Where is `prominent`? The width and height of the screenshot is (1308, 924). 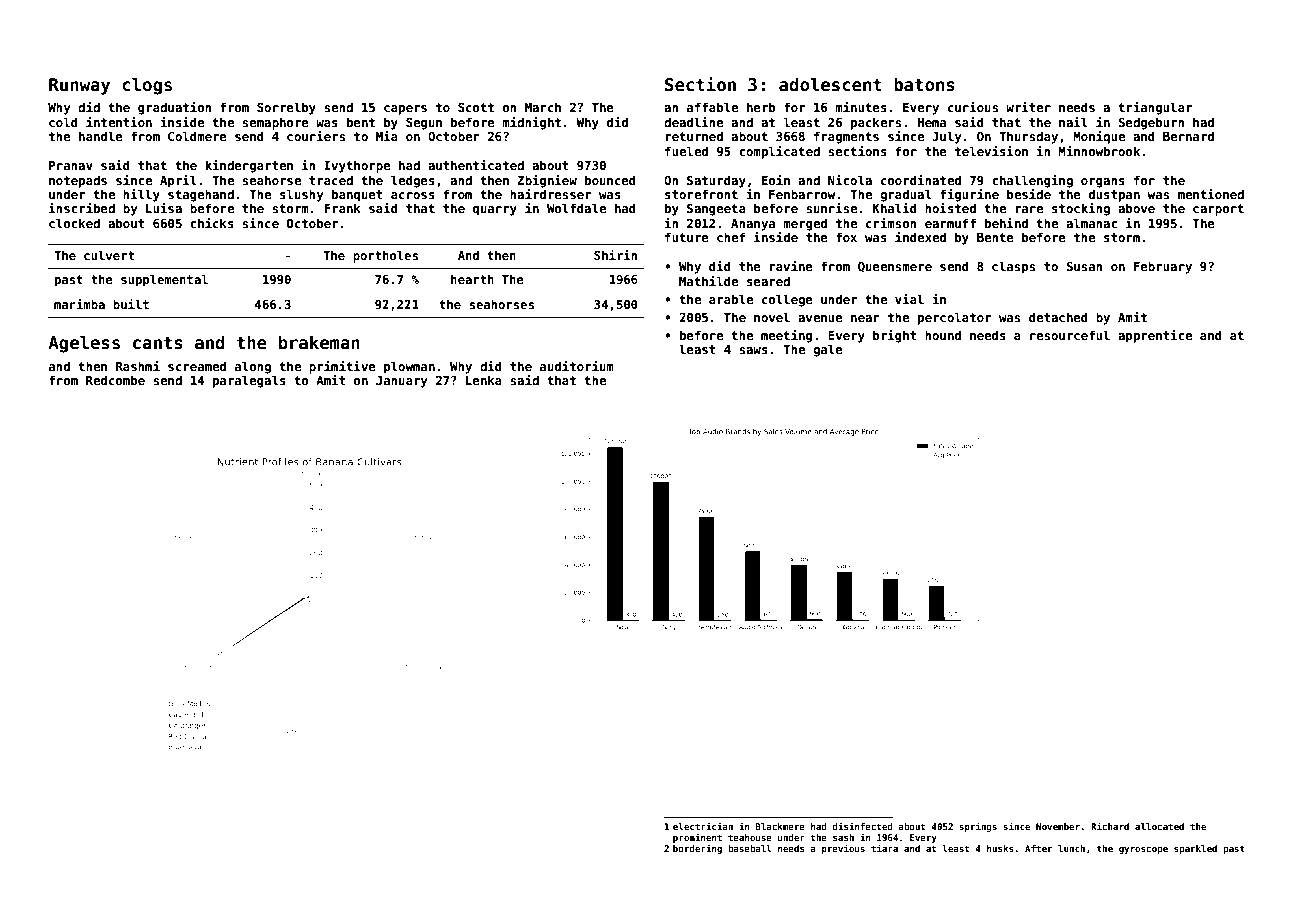
prominent is located at coordinates (697, 838).
